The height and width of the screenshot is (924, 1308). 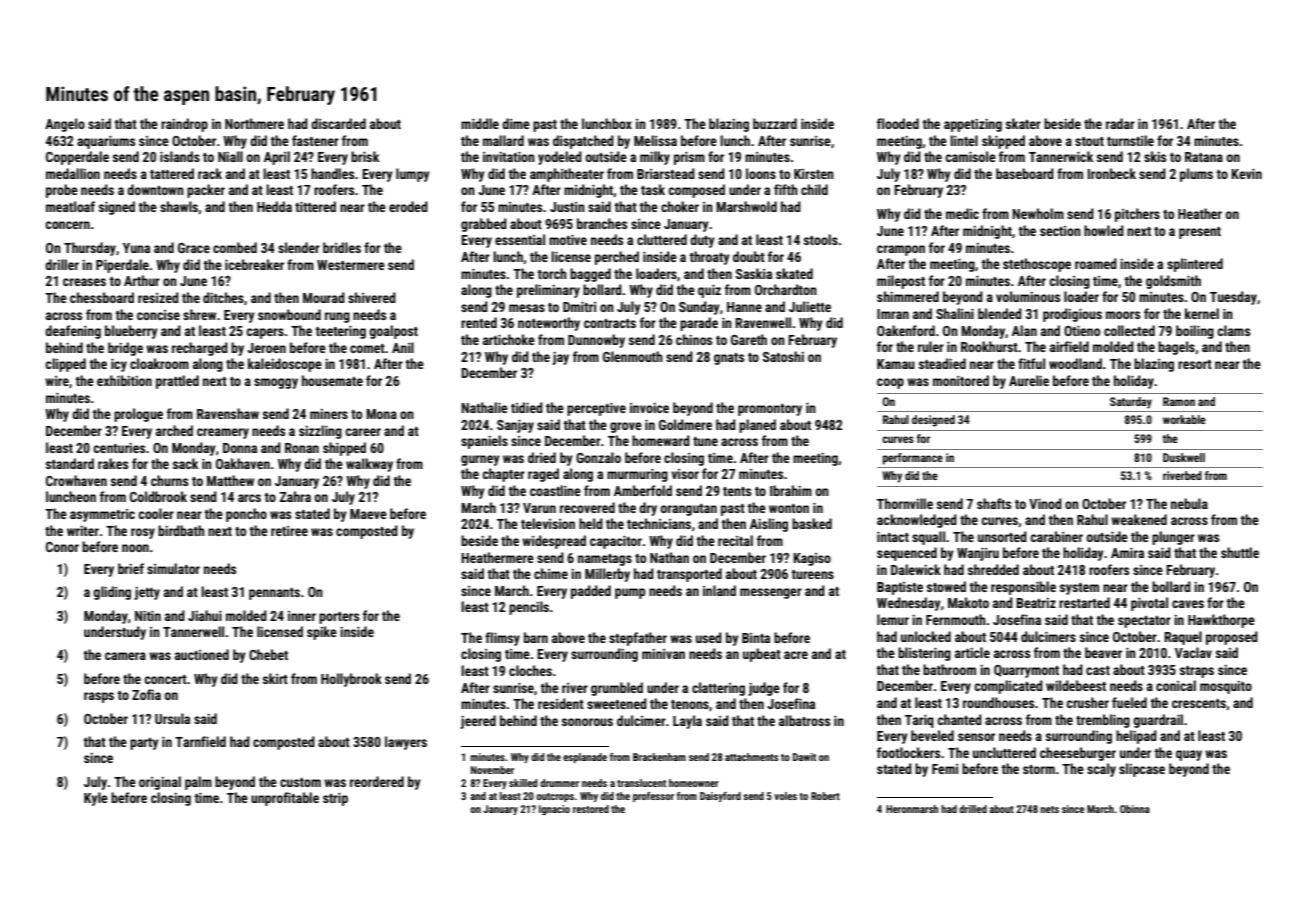 What do you see at coordinates (65, 125) in the screenshot?
I see `Angelo` at bounding box center [65, 125].
